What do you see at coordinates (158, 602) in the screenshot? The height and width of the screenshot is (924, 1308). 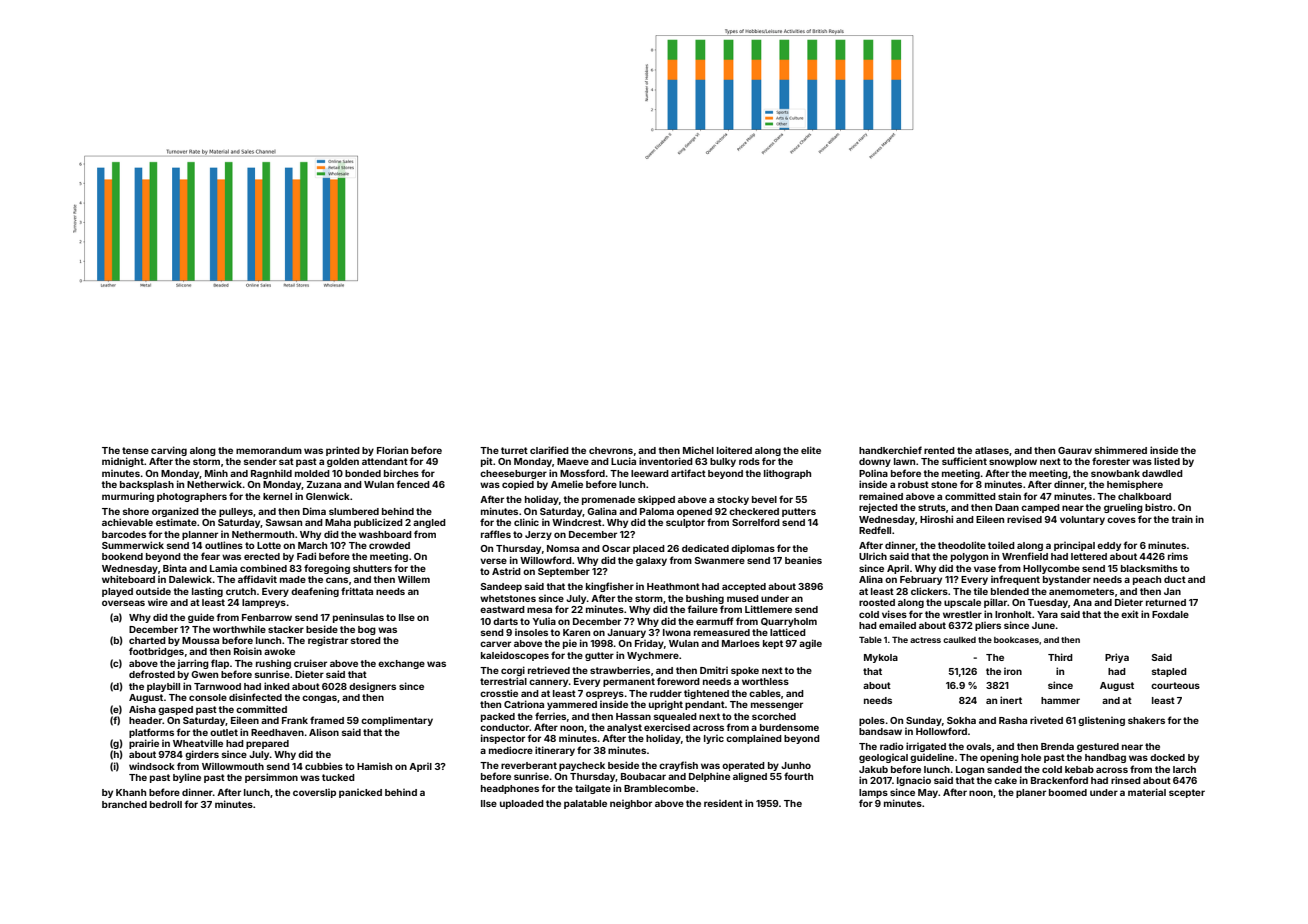 I see `wire` at bounding box center [158, 602].
